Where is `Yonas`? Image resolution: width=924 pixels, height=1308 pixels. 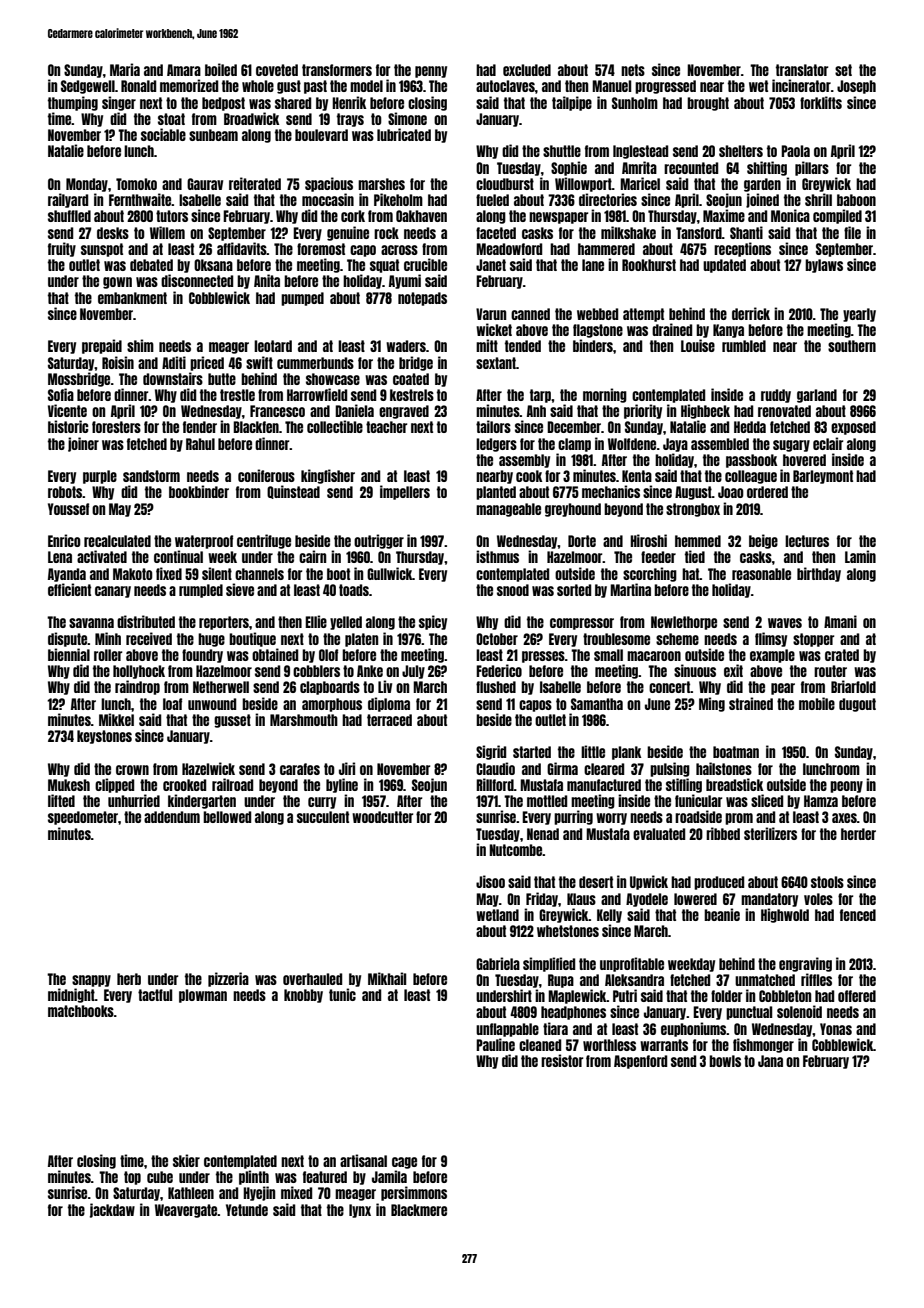 Yonas is located at coordinates (836, 1029).
